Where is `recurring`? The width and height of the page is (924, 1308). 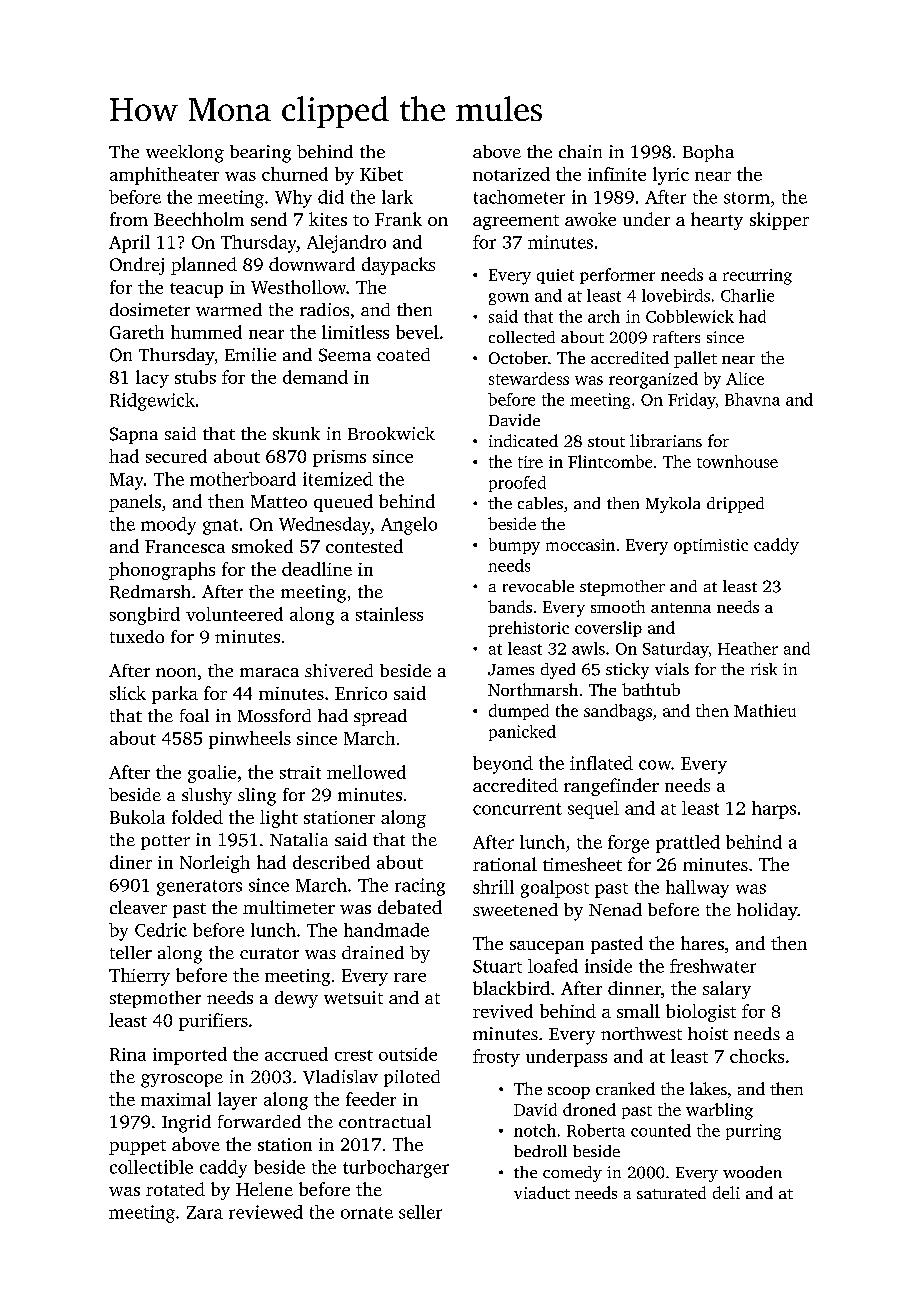 recurring is located at coordinates (757, 277).
